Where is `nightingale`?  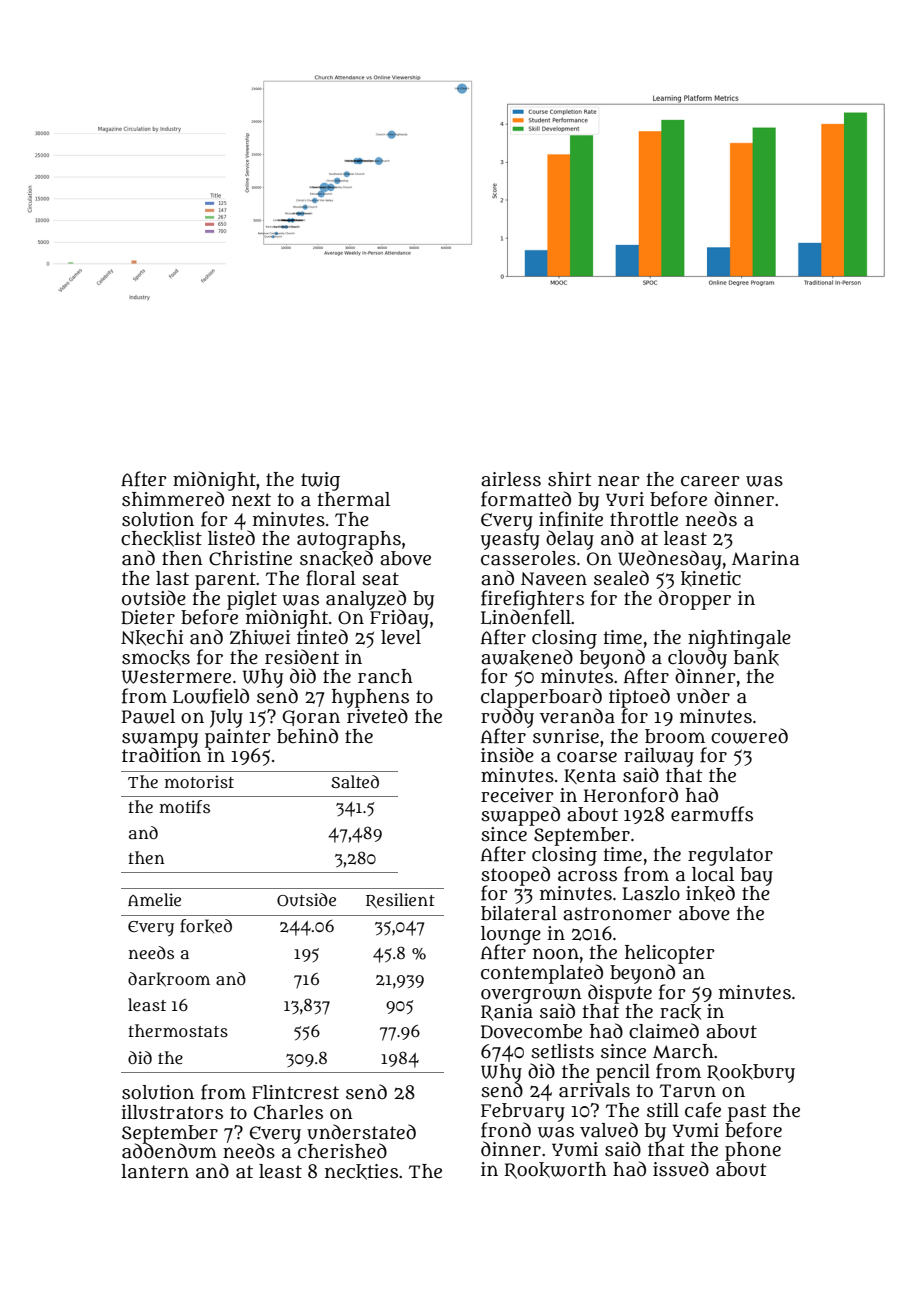
nightingale is located at coordinates (739, 639).
